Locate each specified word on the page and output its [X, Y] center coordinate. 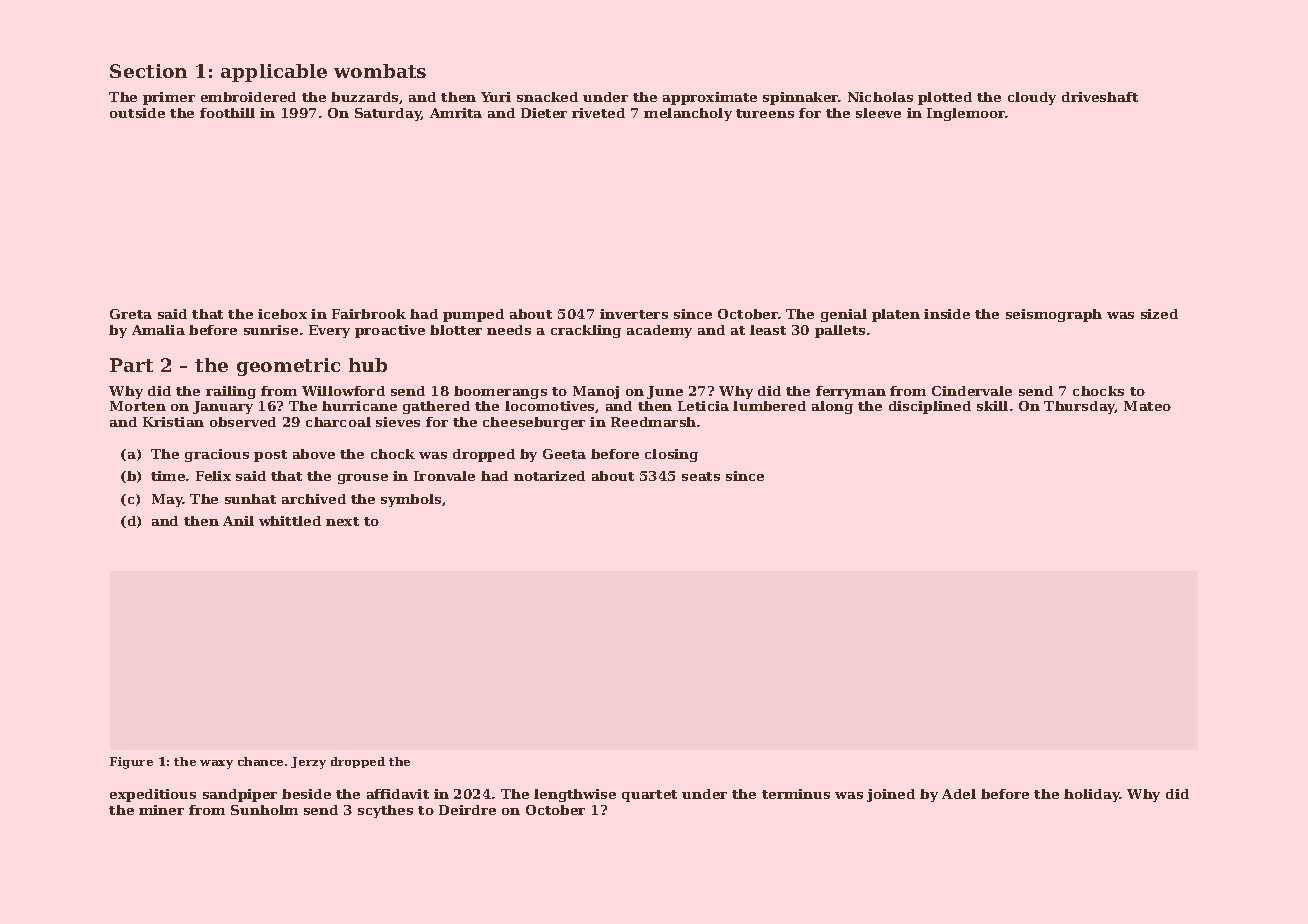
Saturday [388, 114]
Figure [131, 763]
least [768, 330]
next [342, 521]
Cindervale [972, 391]
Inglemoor [966, 114]
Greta [131, 314]
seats [701, 476]
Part [131, 365]
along [832, 407]
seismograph [1054, 315]
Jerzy [308, 763]
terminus [796, 794]
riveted [598, 113]
